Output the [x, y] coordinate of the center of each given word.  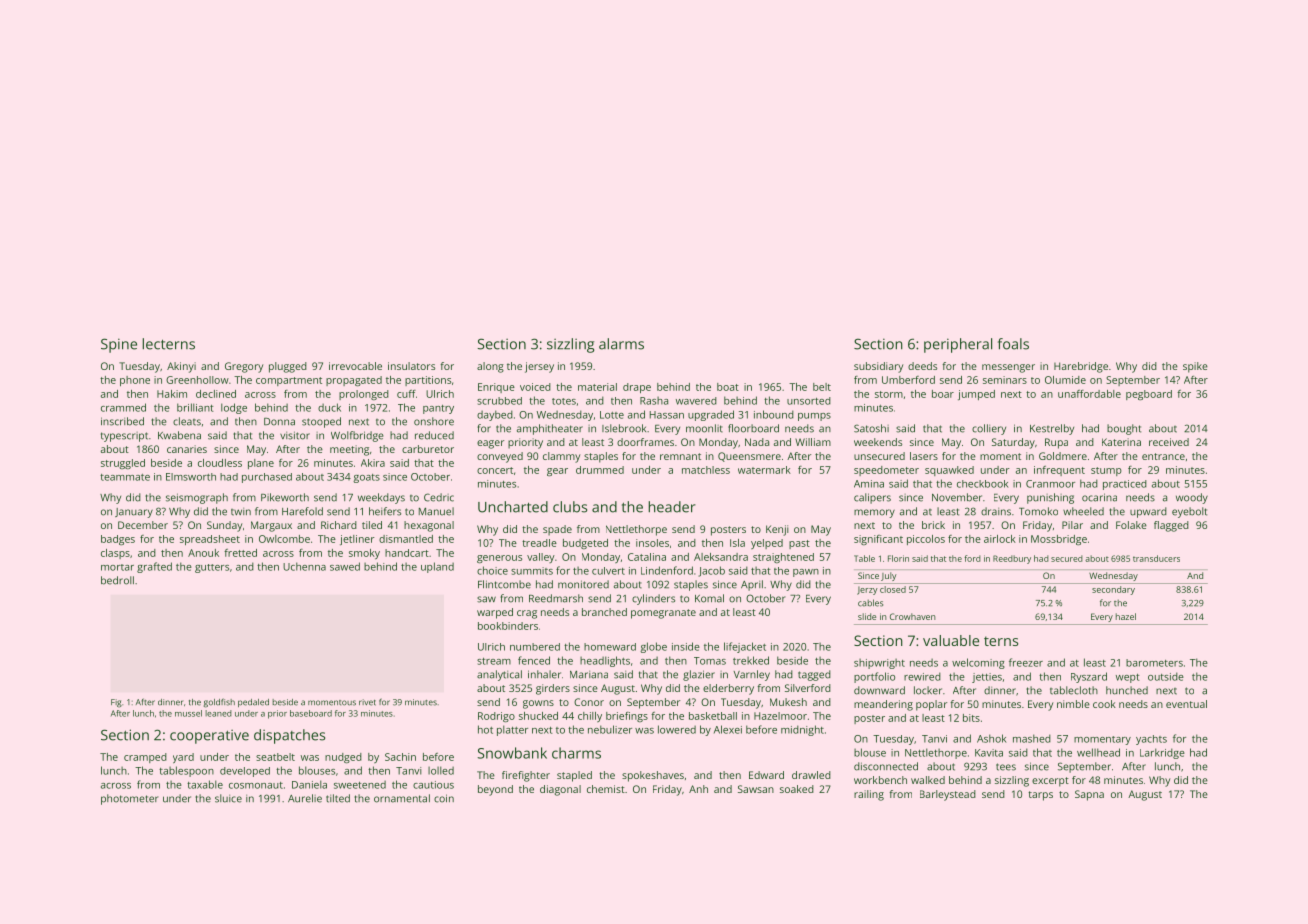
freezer [1026, 662]
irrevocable [355, 366]
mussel [188, 713]
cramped [145, 758]
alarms [621, 344]
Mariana [589, 675]
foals [1013, 344]
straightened [783, 558]
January [134, 513]
